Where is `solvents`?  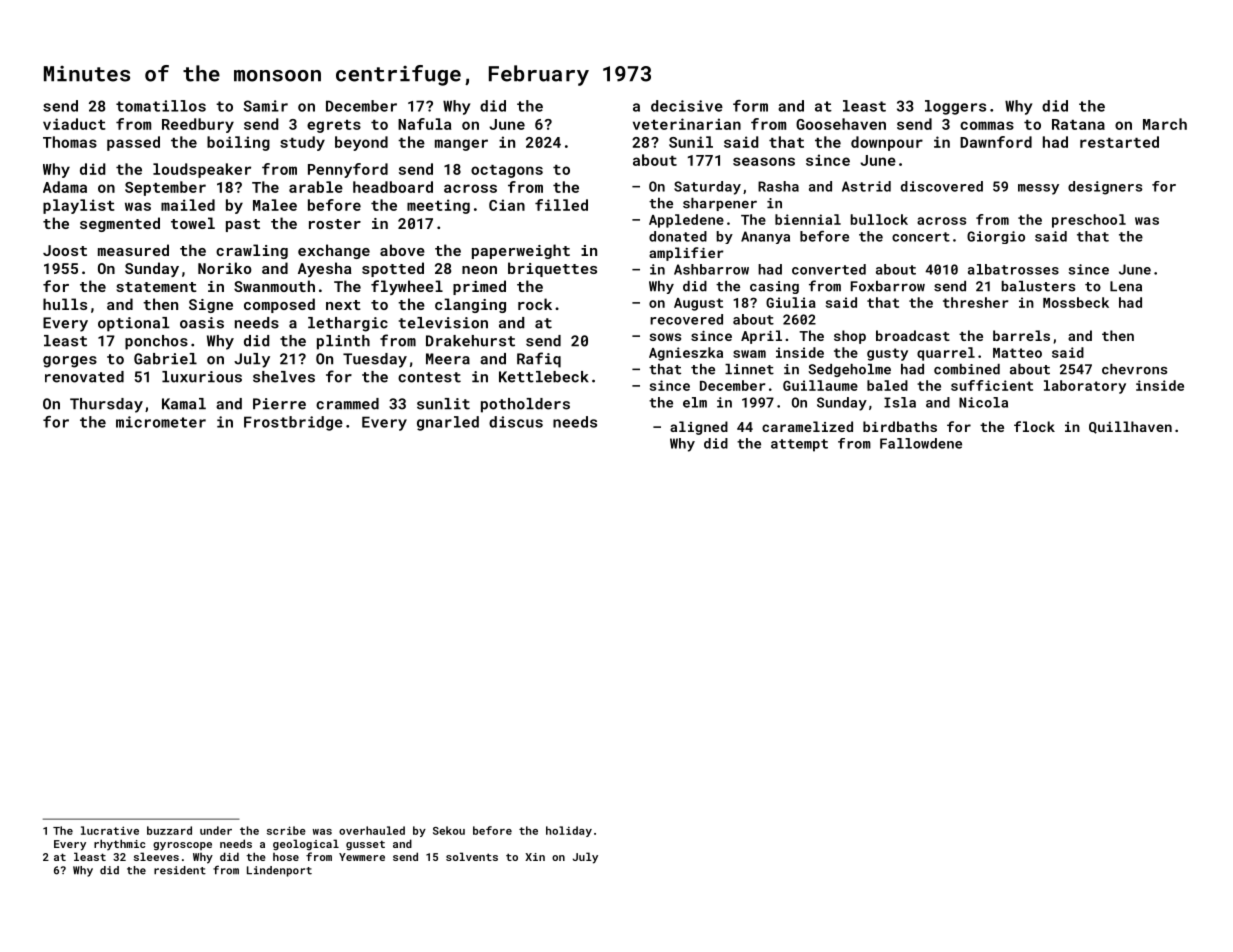 solvents is located at coordinates (472, 856).
